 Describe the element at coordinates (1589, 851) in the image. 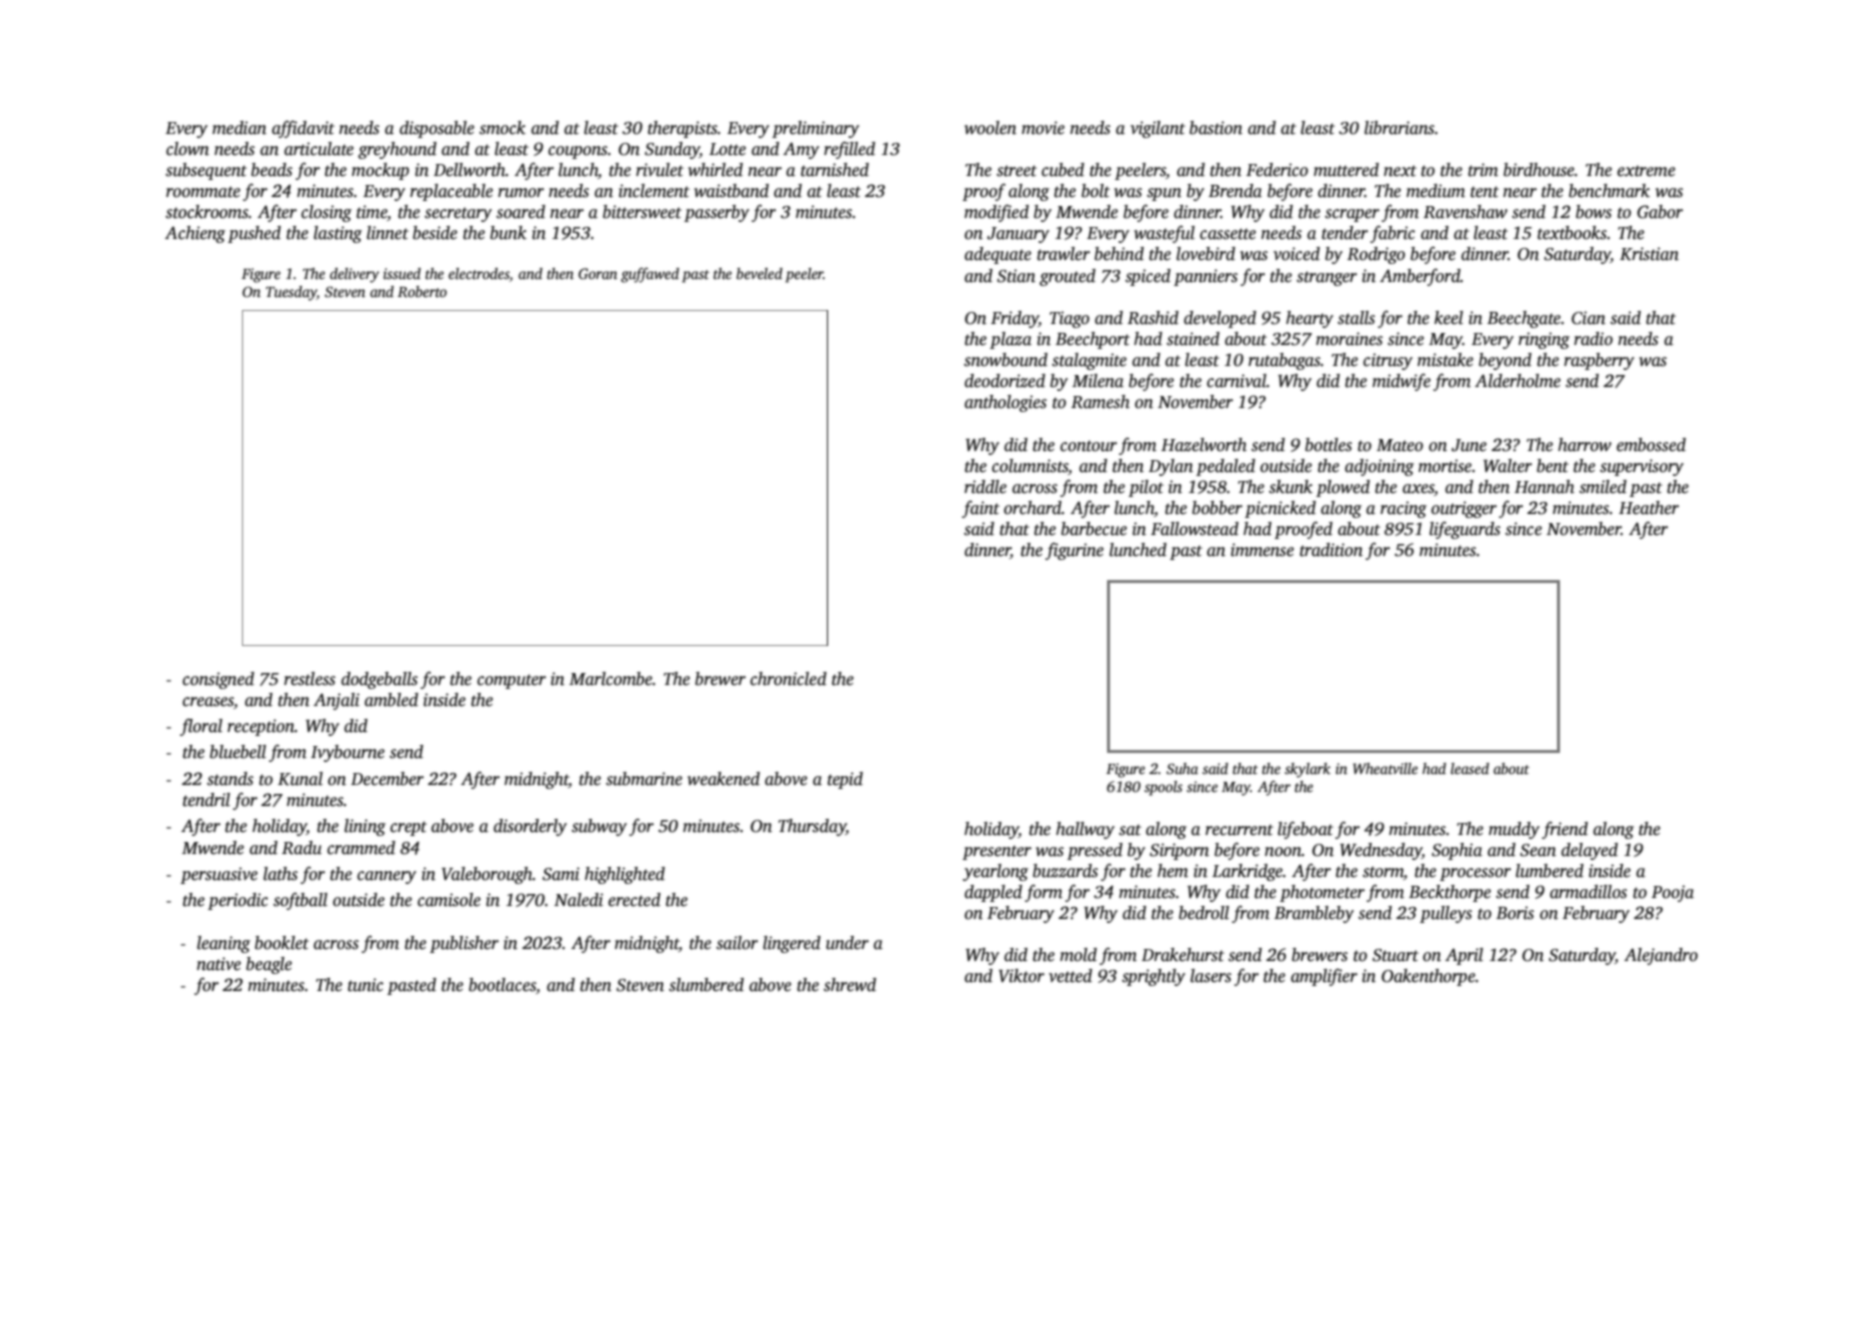

I see `delayed` at that location.
